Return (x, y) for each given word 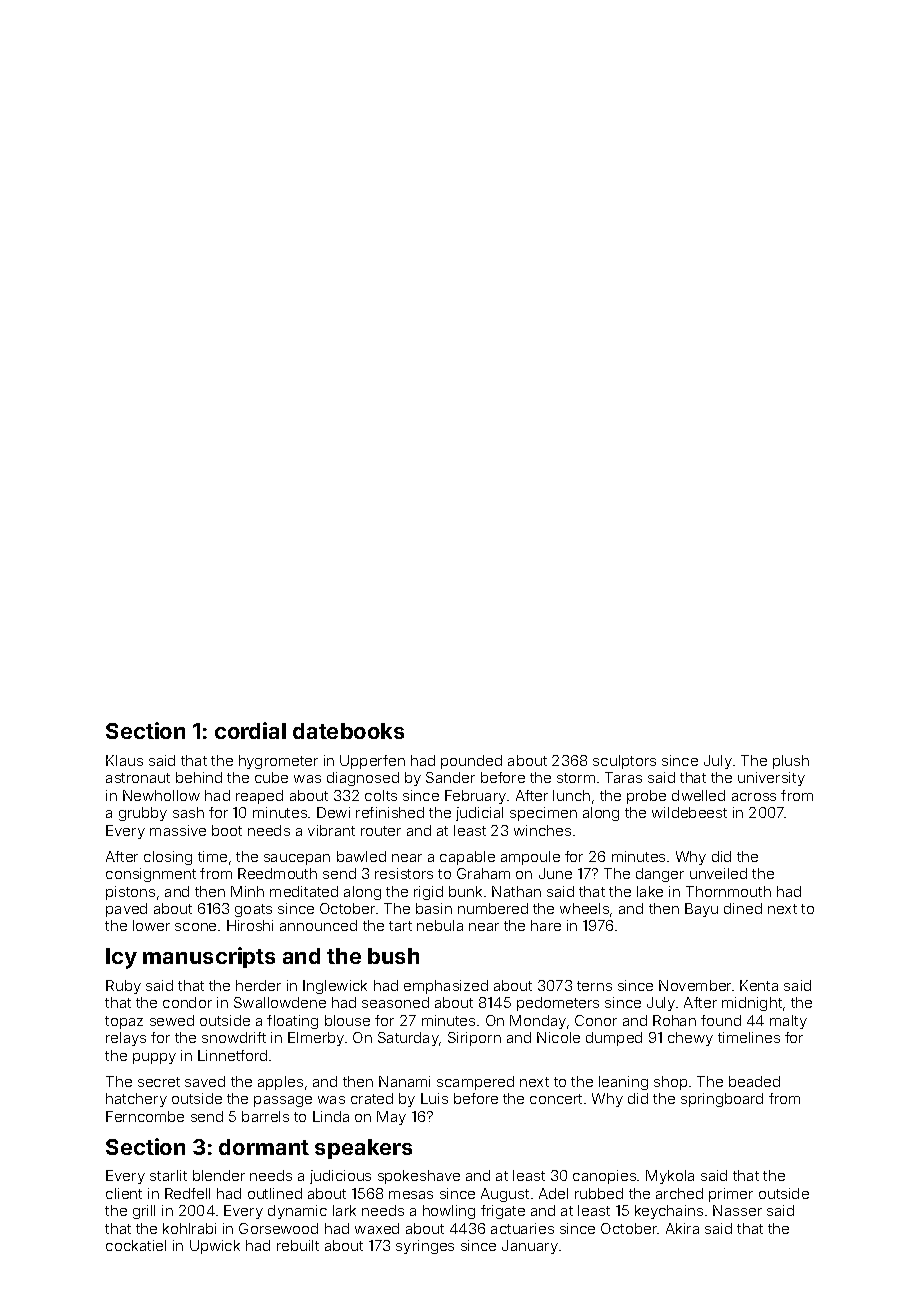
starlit (168, 1175)
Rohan (674, 1020)
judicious (340, 1177)
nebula (440, 925)
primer (731, 1195)
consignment (151, 875)
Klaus (124, 760)
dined (743, 908)
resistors (404, 873)
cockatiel (136, 1245)
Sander (450, 777)
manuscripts (209, 957)
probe (646, 797)
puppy (154, 1058)
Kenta (759, 985)
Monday (538, 1022)
